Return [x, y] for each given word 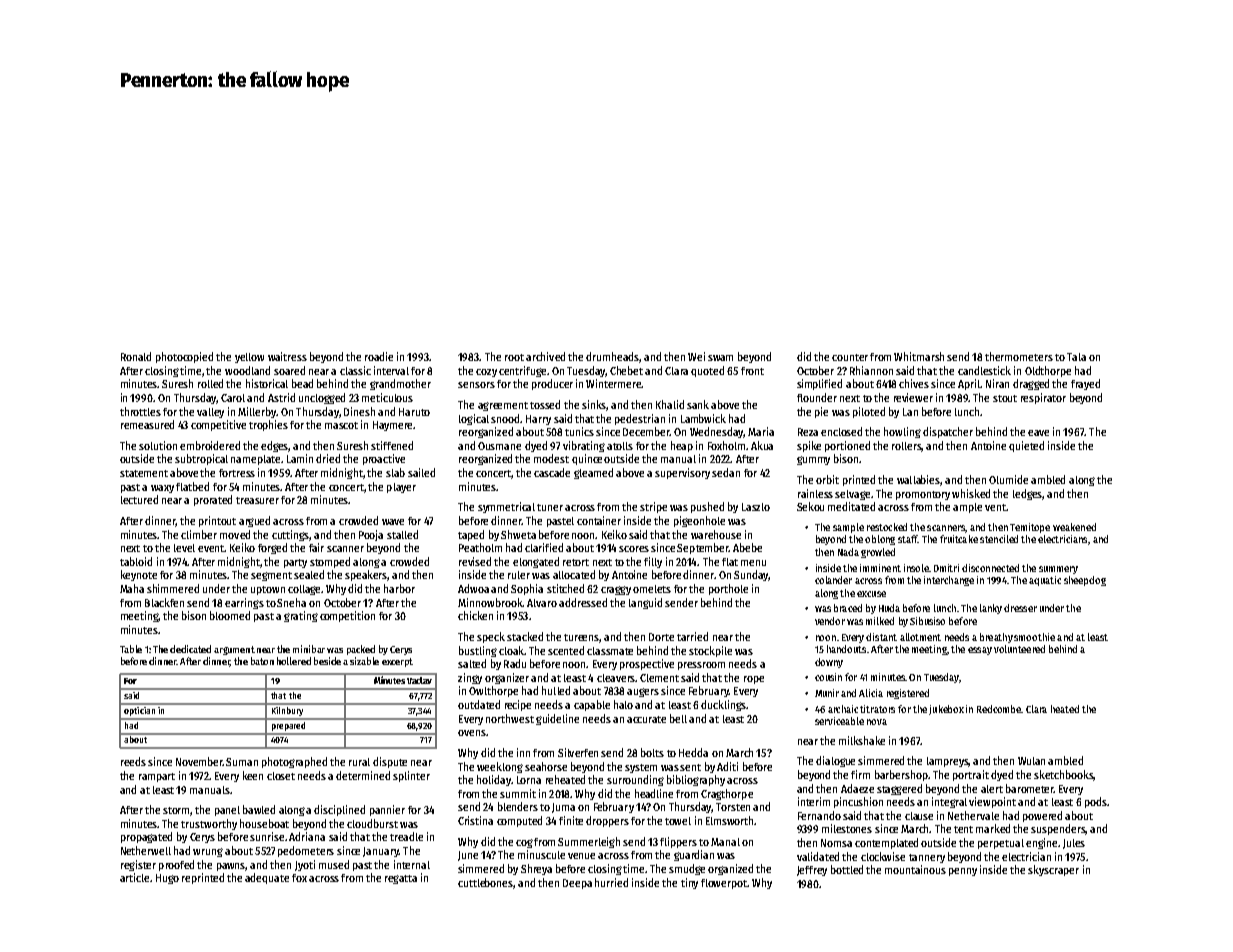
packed [361, 650]
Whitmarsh [919, 356]
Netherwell [146, 850]
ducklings [723, 705]
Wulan [1031, 761]
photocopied [184, 357]
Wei [696, 356]
